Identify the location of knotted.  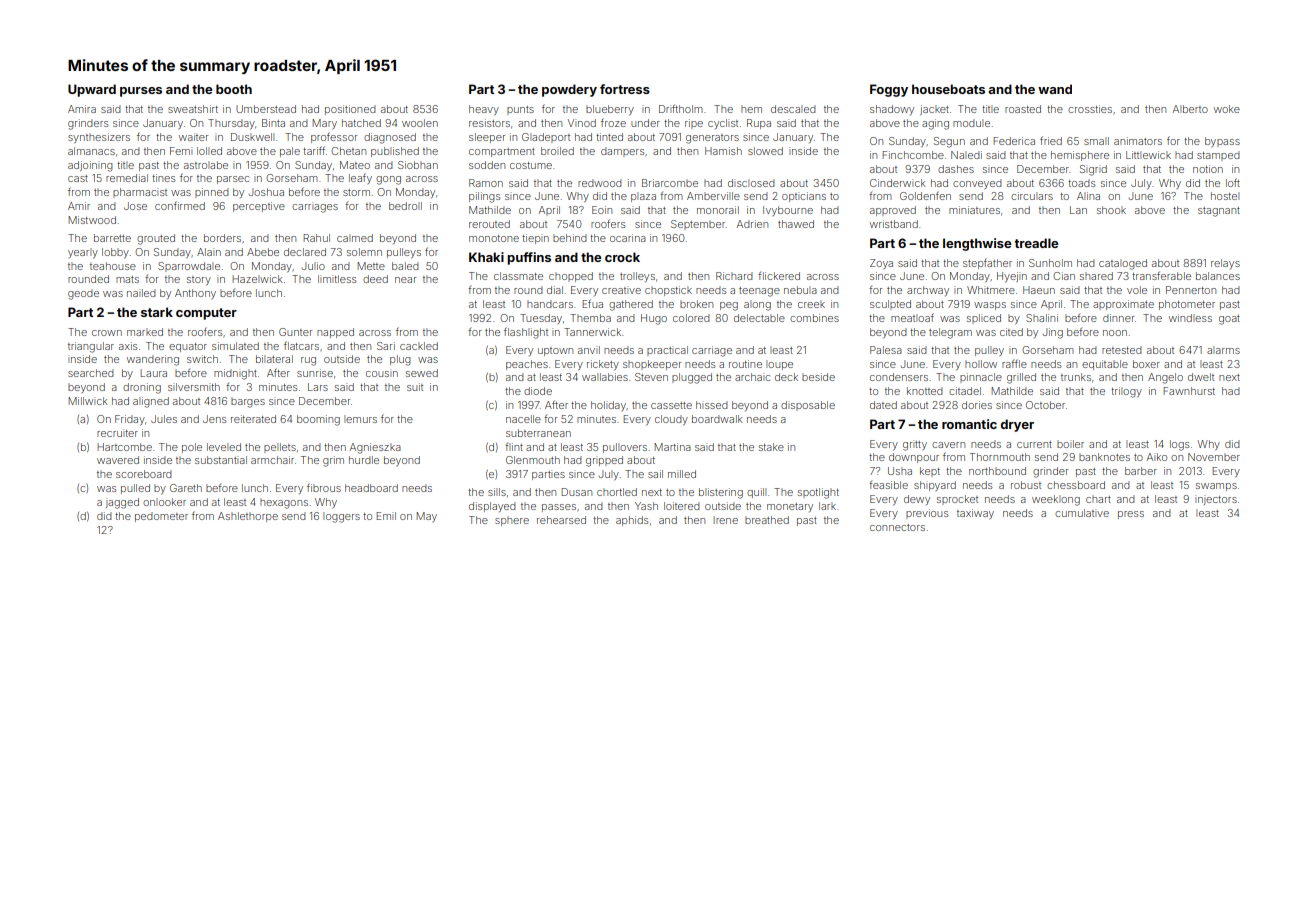
(925, 391).
